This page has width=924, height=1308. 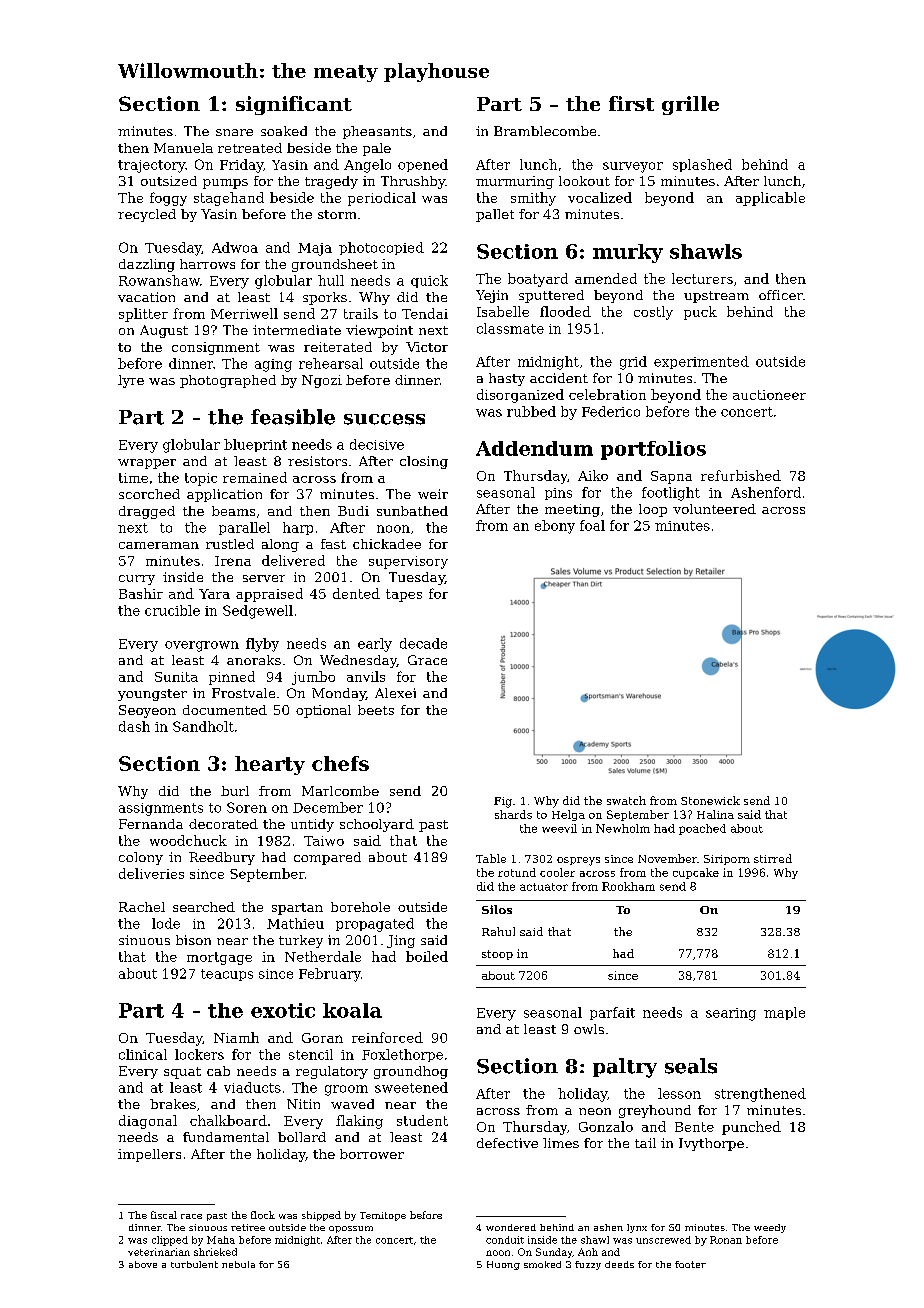 I want to click on flock, so click(x=263, y=1215).
